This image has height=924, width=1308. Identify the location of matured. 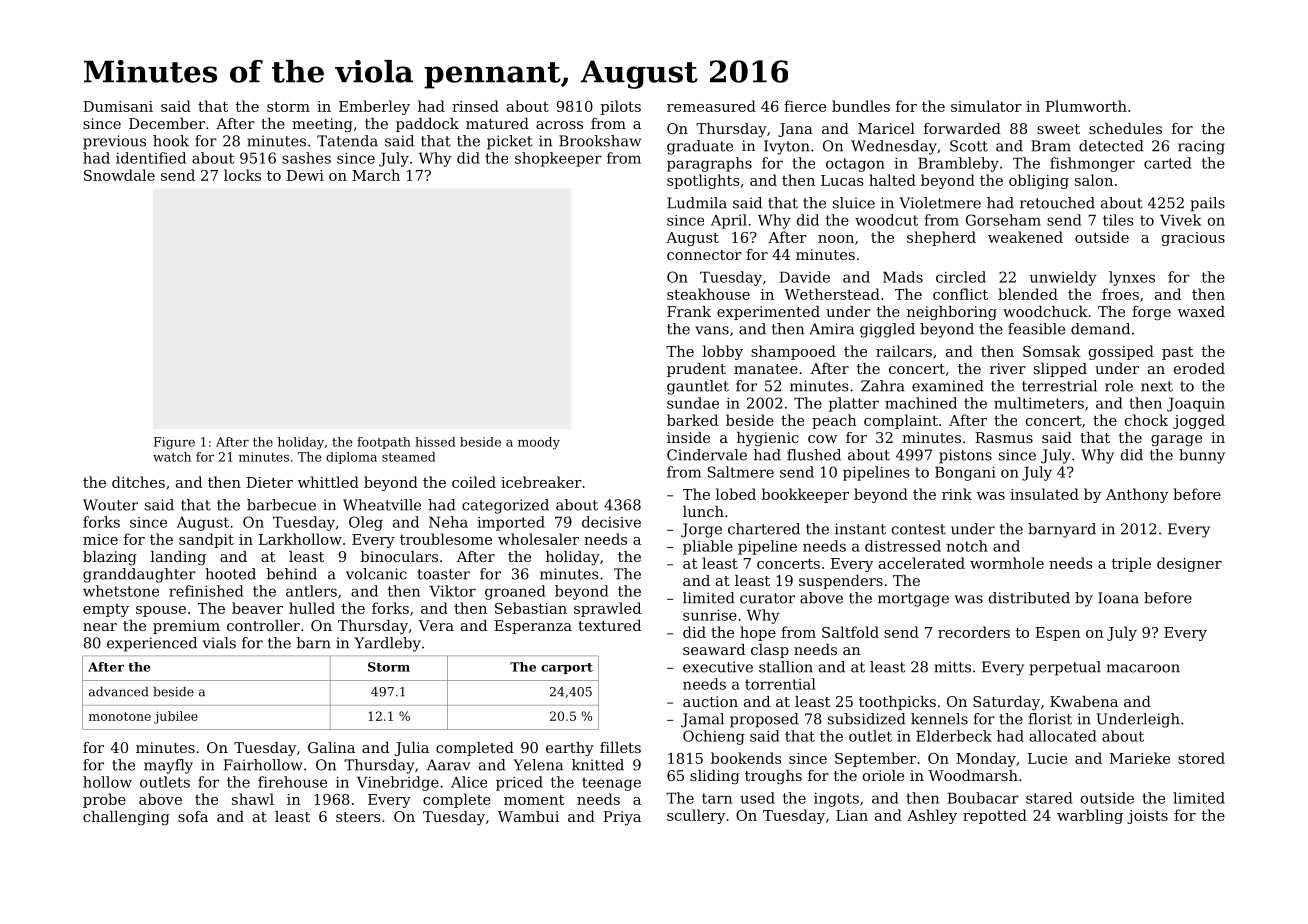
(497, 123).
